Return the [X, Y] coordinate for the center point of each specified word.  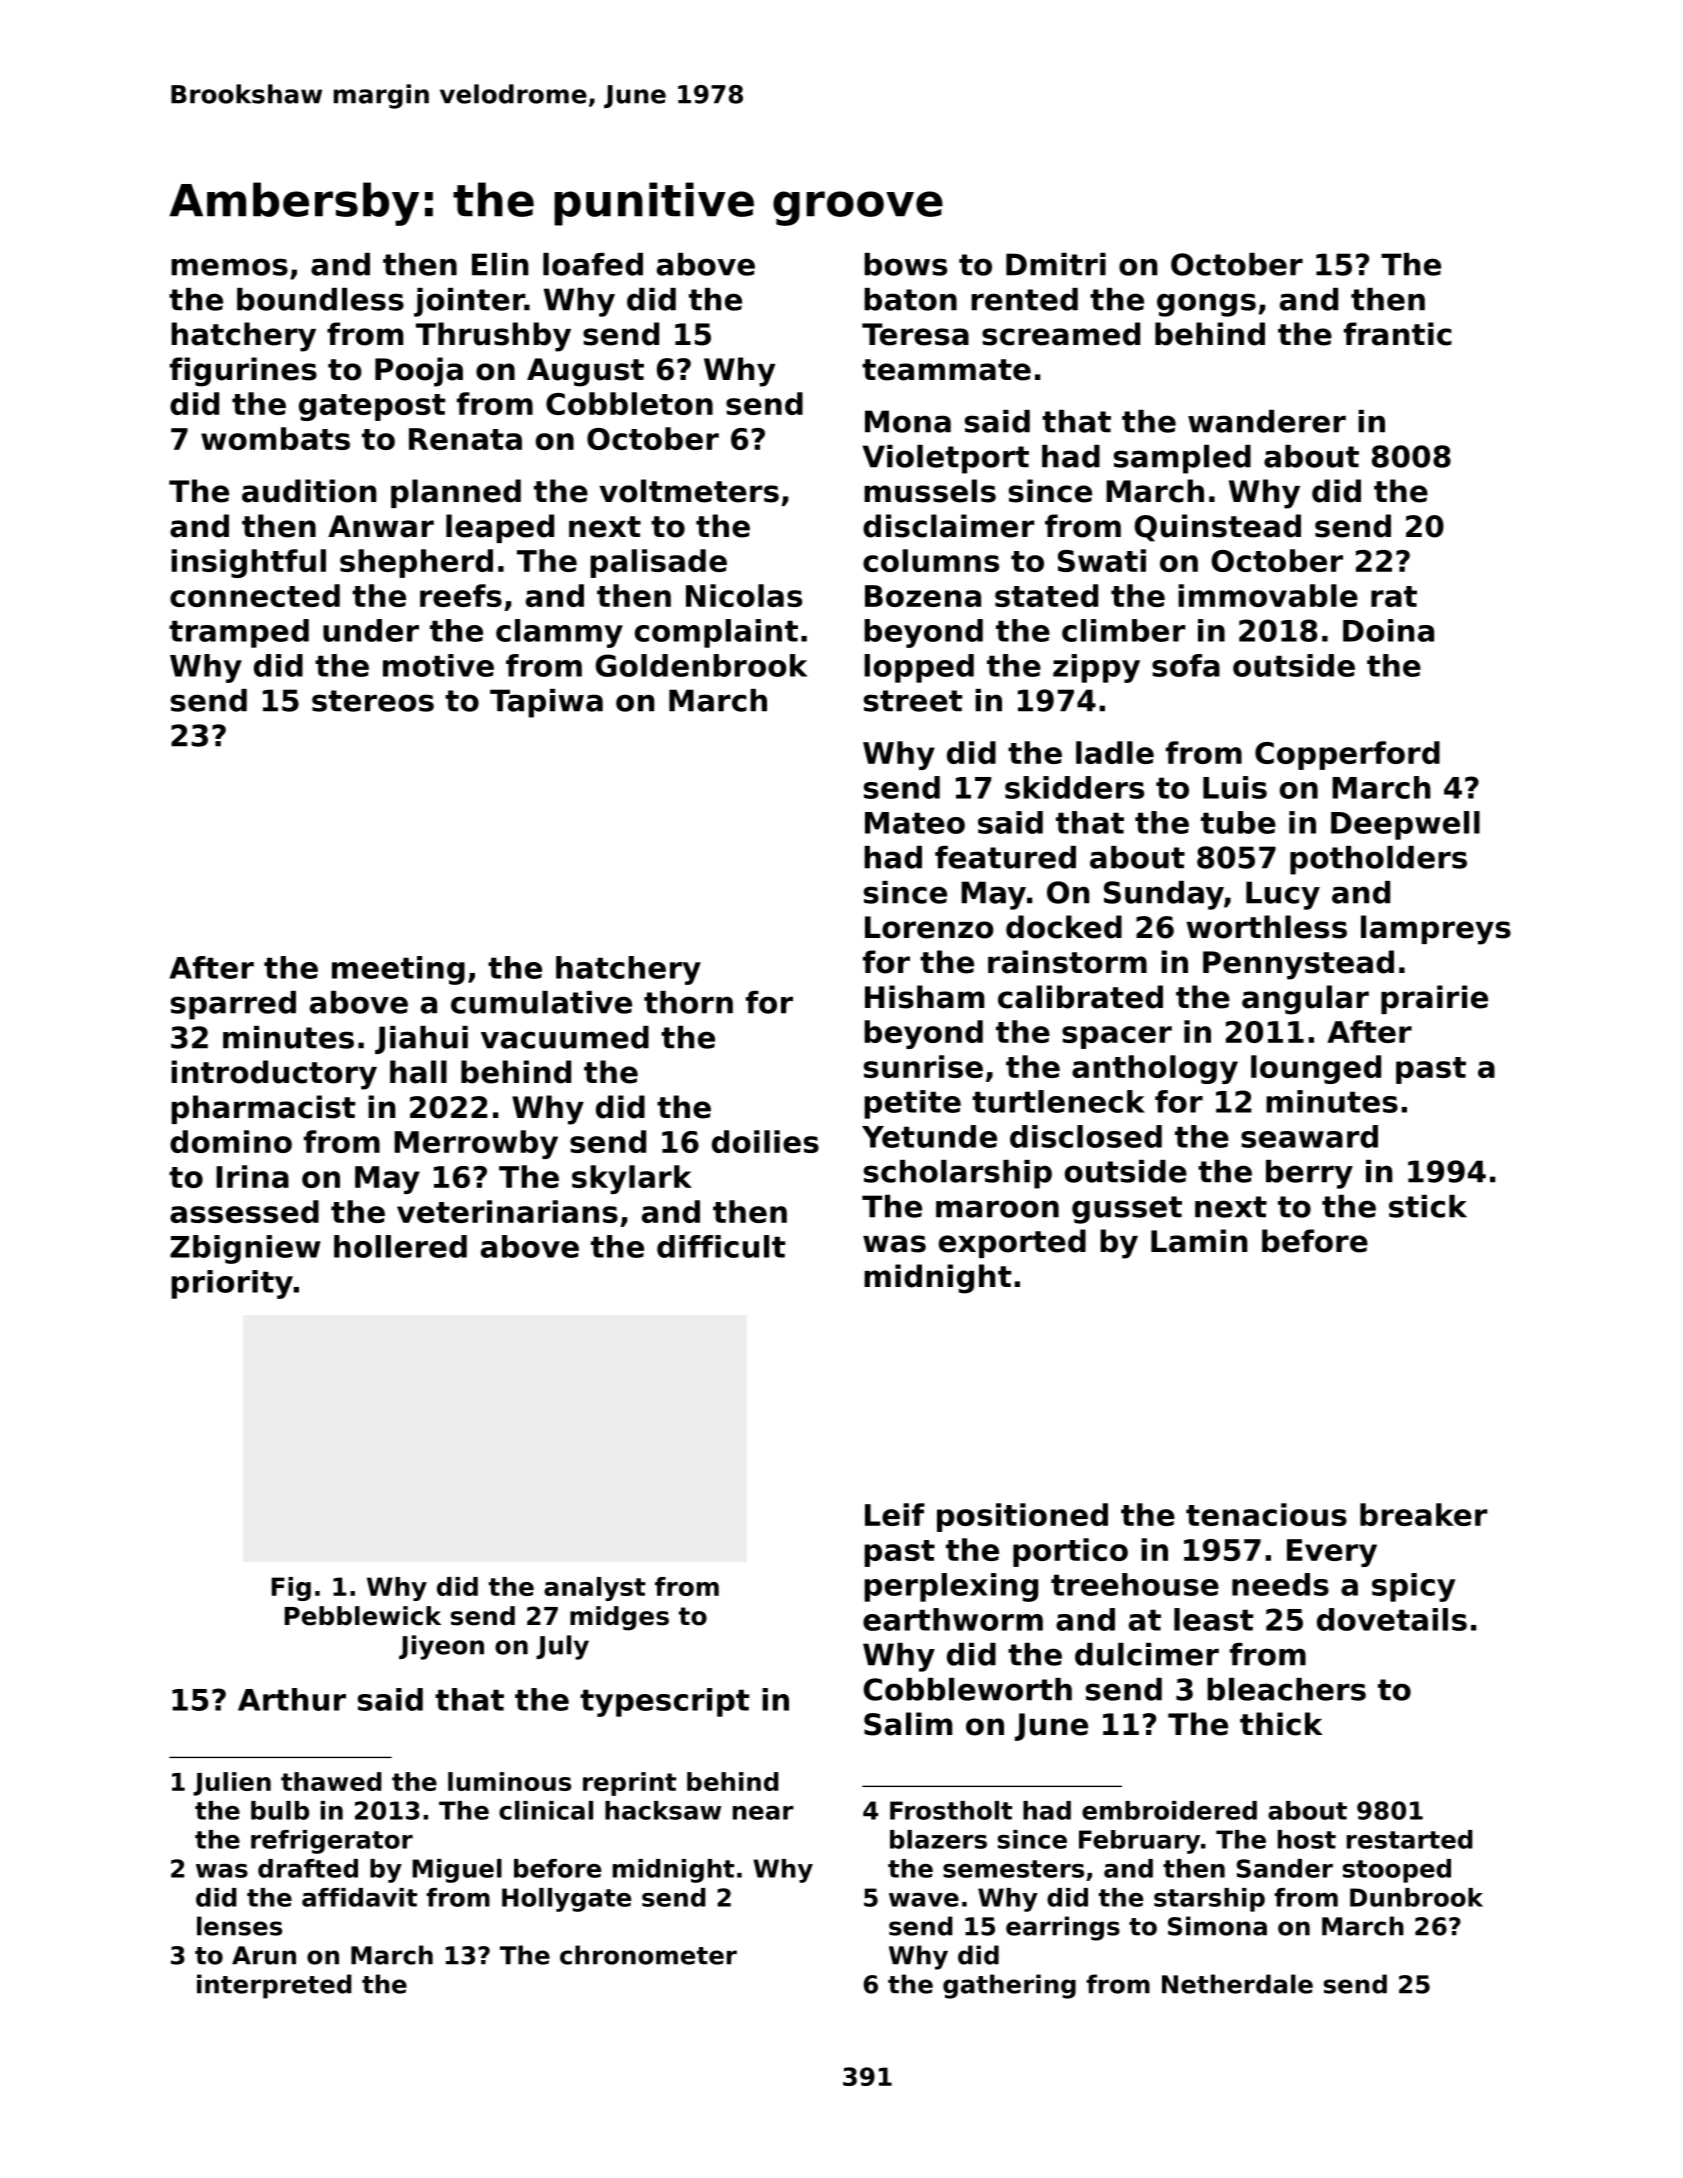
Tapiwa [546, 703]
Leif [895, 1514]
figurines [243, 372]
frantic [1398, 334]
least [1213, 1619]
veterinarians [507, 1211]
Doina [1388, 630]
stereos [373, 701]
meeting [398, 970]
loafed [593, 264]
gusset [1127, 1210]
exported [1012, 1243]
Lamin [1199, 1241]
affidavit [359, 1897]
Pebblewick [363, 1616]
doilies [765, 1141]
